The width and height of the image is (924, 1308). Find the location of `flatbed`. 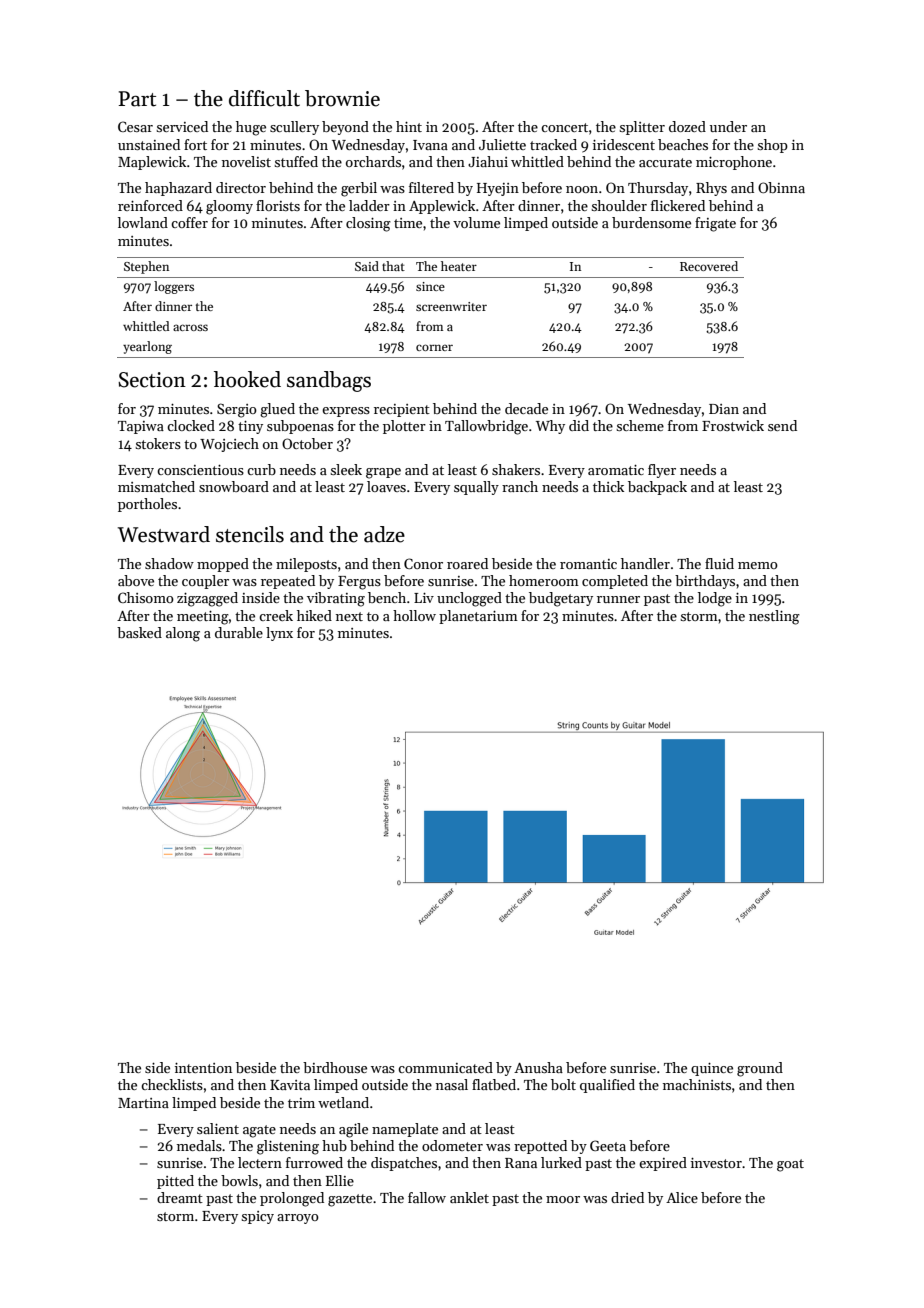

flatbed is located at coordinates (494, 1084).
